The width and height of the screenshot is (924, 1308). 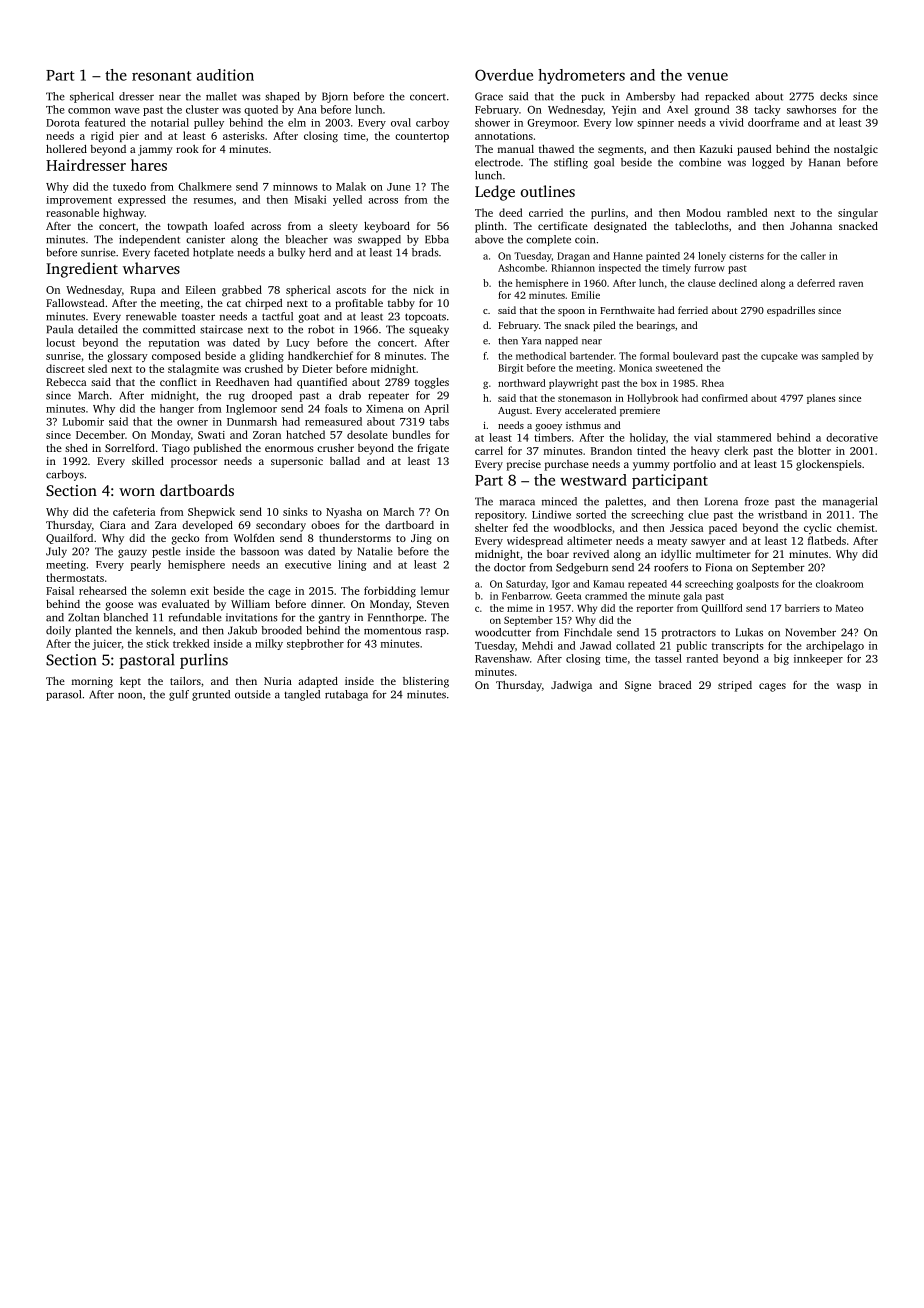 I want to click on venue, so click(x=707, y=76).
